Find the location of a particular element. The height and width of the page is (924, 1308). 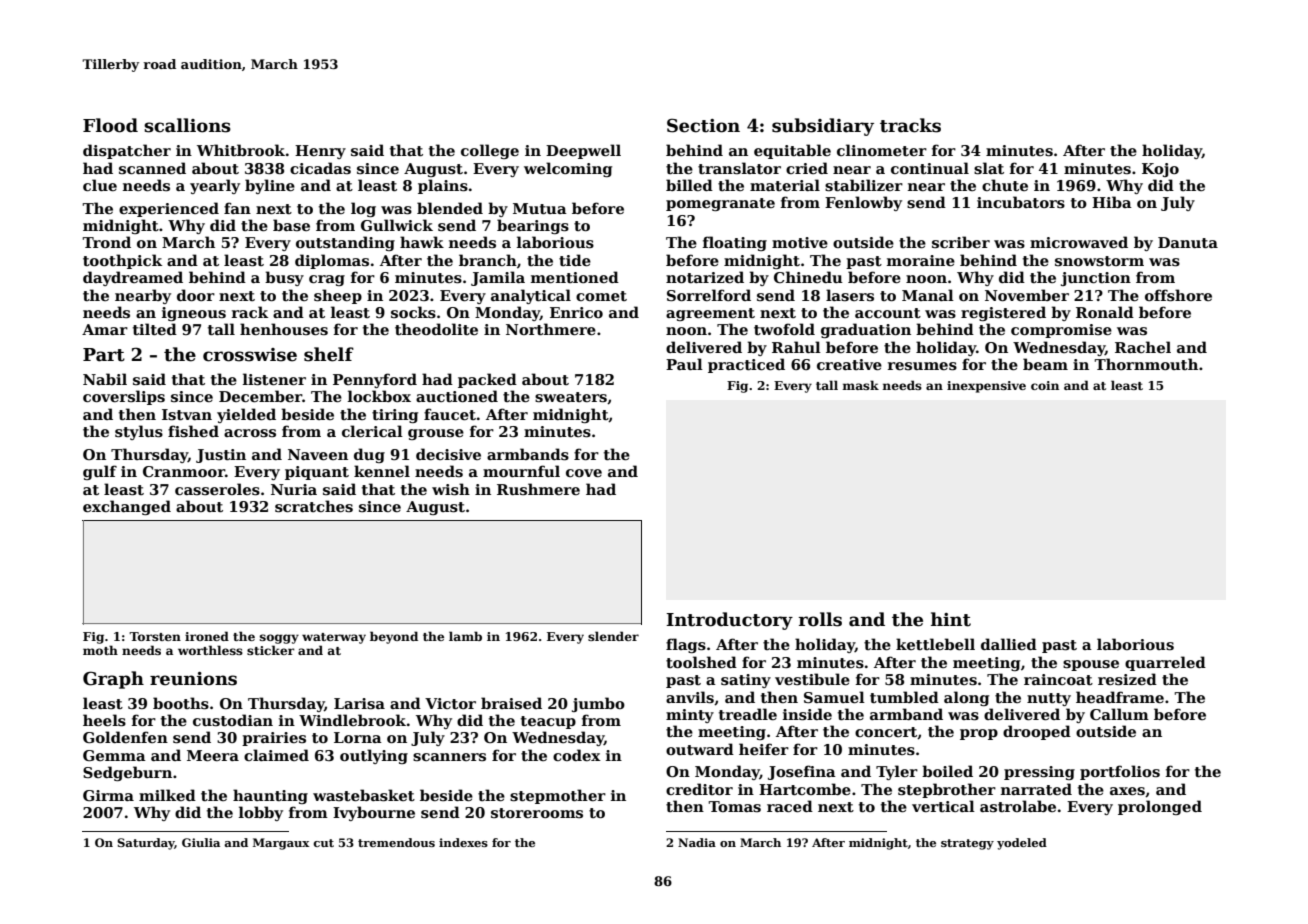

Sorrelford is located at coordinates (709, 295).
